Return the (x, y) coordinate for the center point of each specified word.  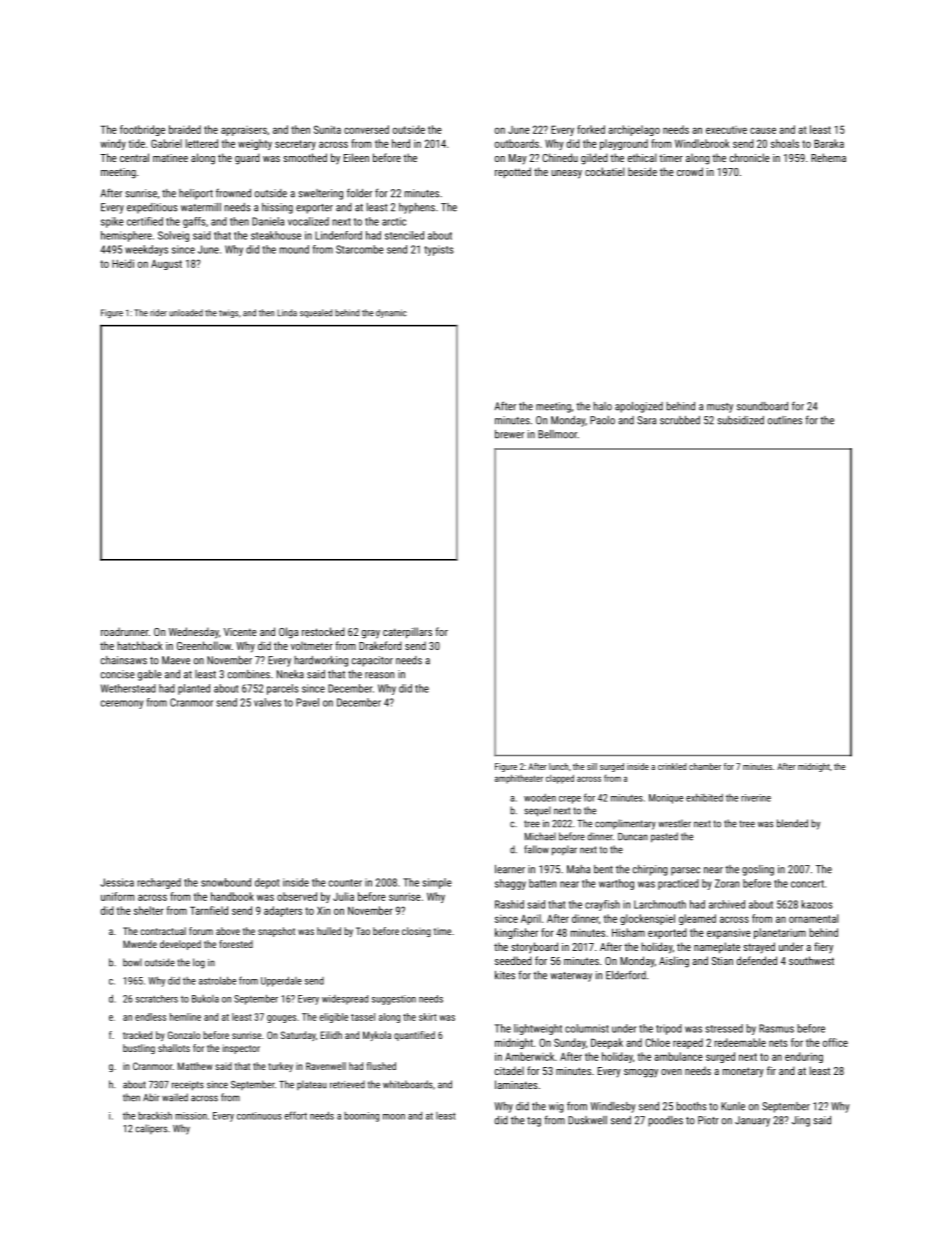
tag (534, 1122)
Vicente (240, 632)
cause (763, 130)
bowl (132, 962)
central (134, 157)
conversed (366, 129)
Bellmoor (557, 434)
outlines (785, 420)
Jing (801, 1121)
